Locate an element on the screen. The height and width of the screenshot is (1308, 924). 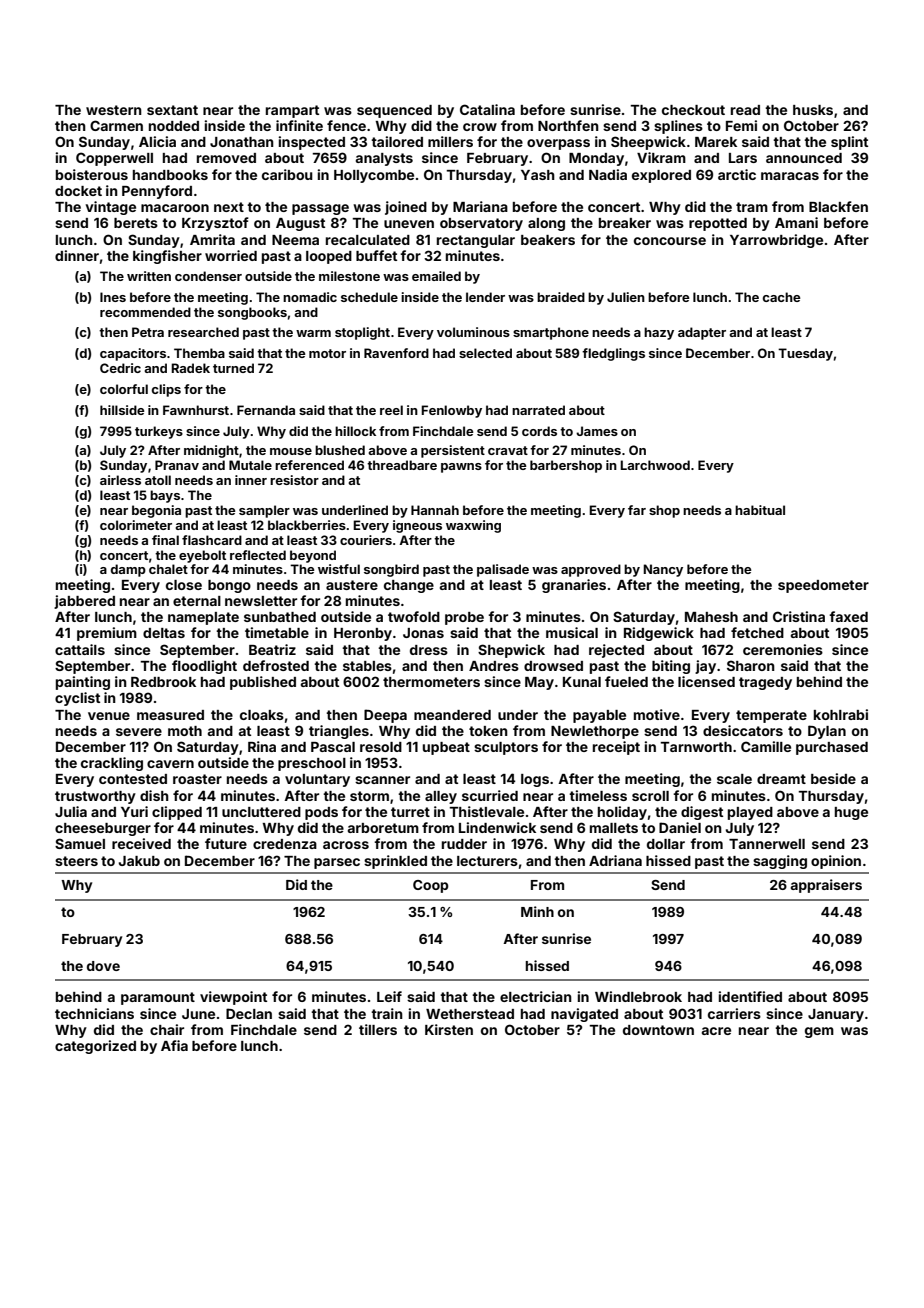
Fawnhurst is located at coordinates (196, 410).
